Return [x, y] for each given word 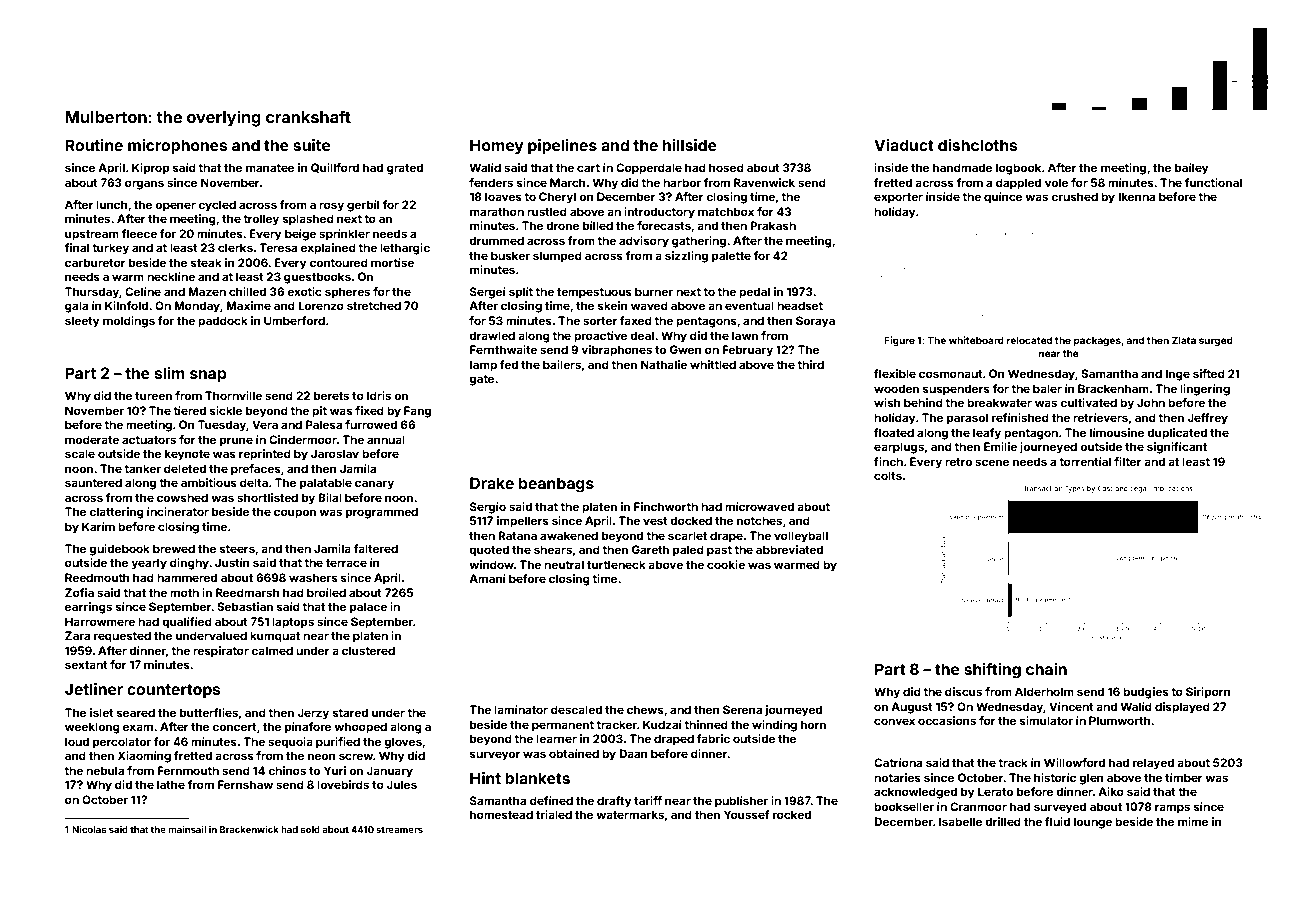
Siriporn [1208, 693]
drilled [1003, 821]
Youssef [747, 814]
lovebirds [343, 784]
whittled [713, 364]
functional [1213, 182]
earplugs [899, 448]
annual [386, 439]
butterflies [209, 712]
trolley [261, 220]
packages [1097, 341]
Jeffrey [1207, 419]
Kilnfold [126, 305]
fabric [713, 738]
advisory [644, 242]
